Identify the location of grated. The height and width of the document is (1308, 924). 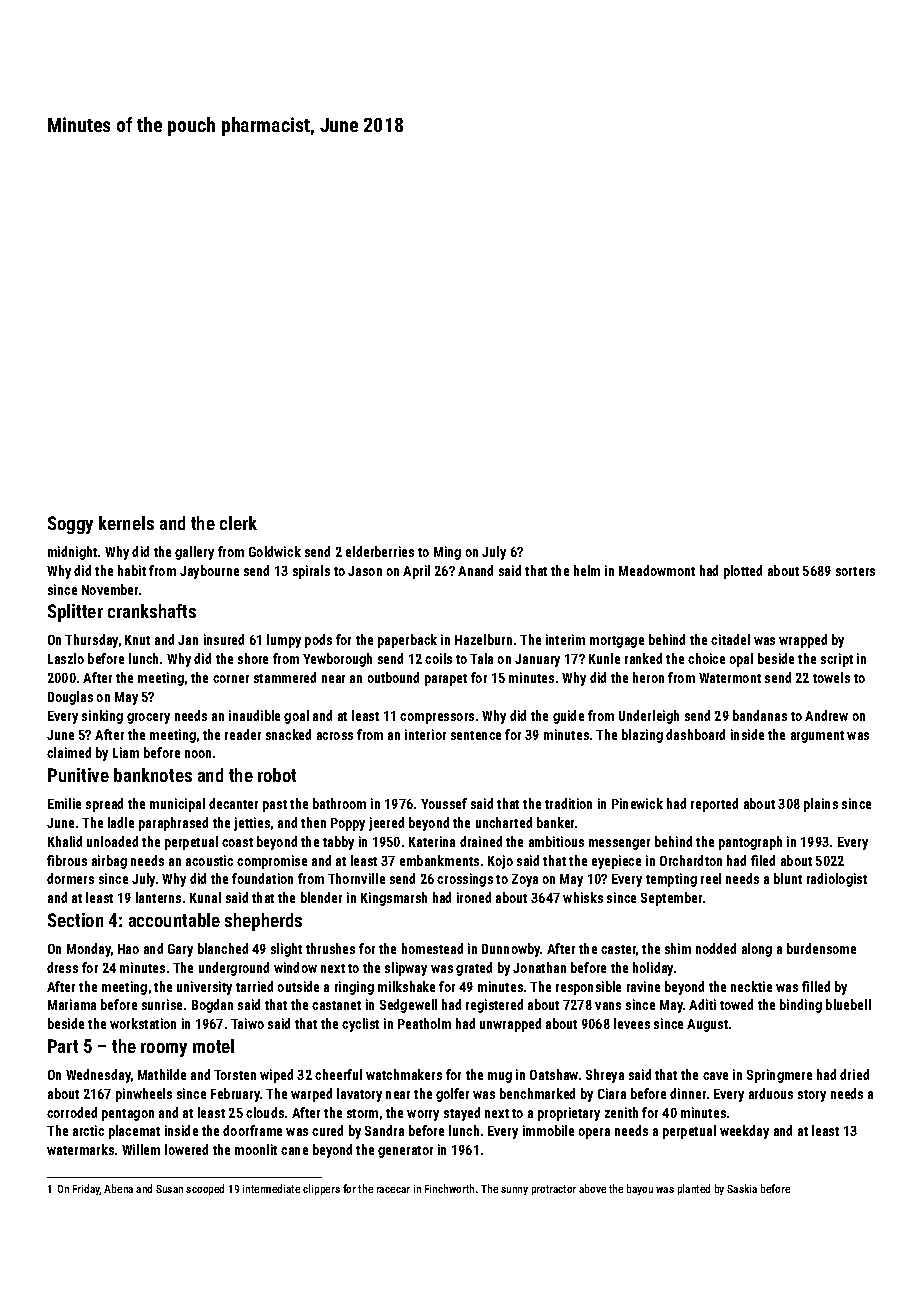
(474, 969).
